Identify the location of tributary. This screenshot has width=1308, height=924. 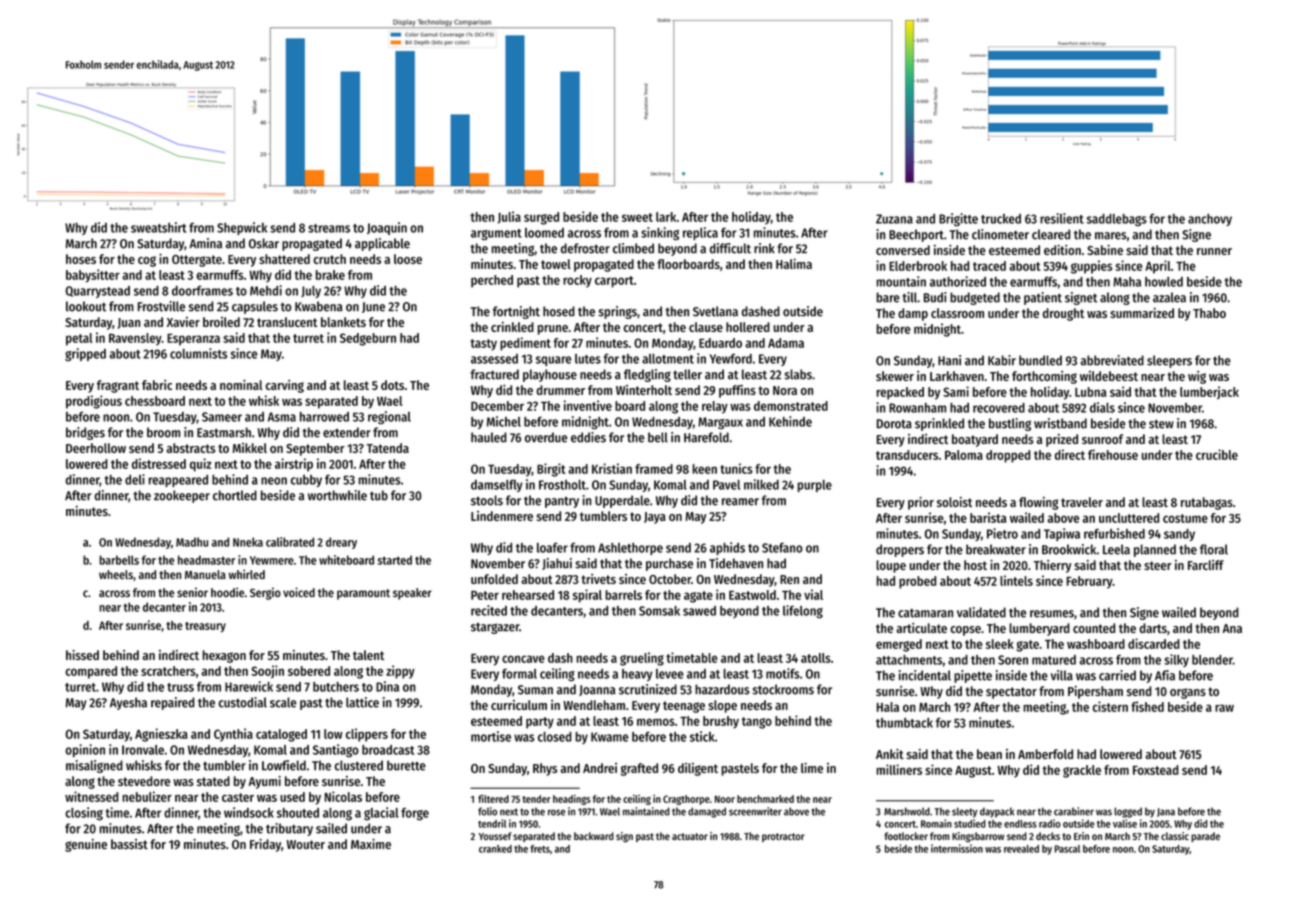
(289, 829).
